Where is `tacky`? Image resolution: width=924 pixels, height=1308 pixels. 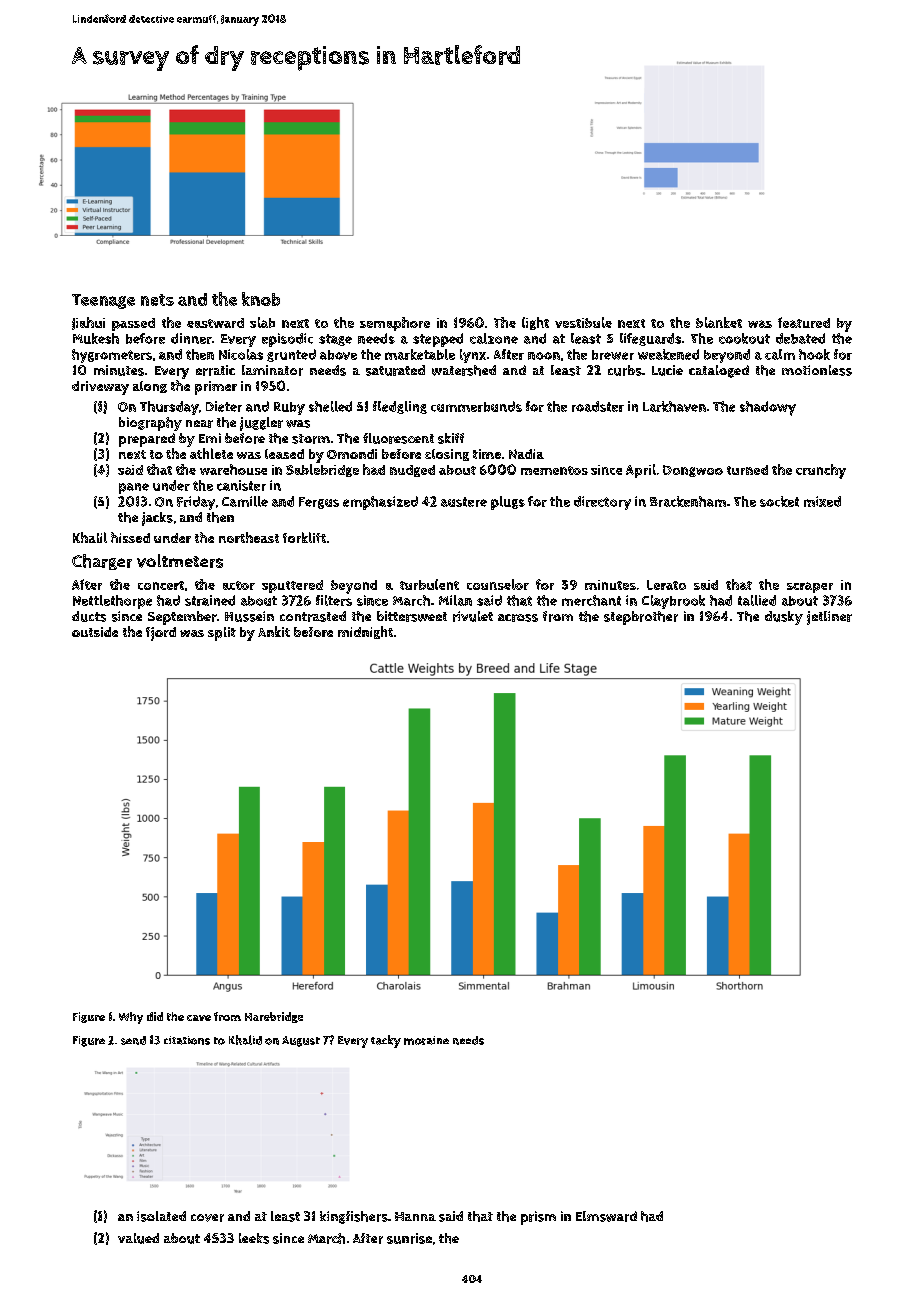
tacky is located at coordinates (386, 1041).
